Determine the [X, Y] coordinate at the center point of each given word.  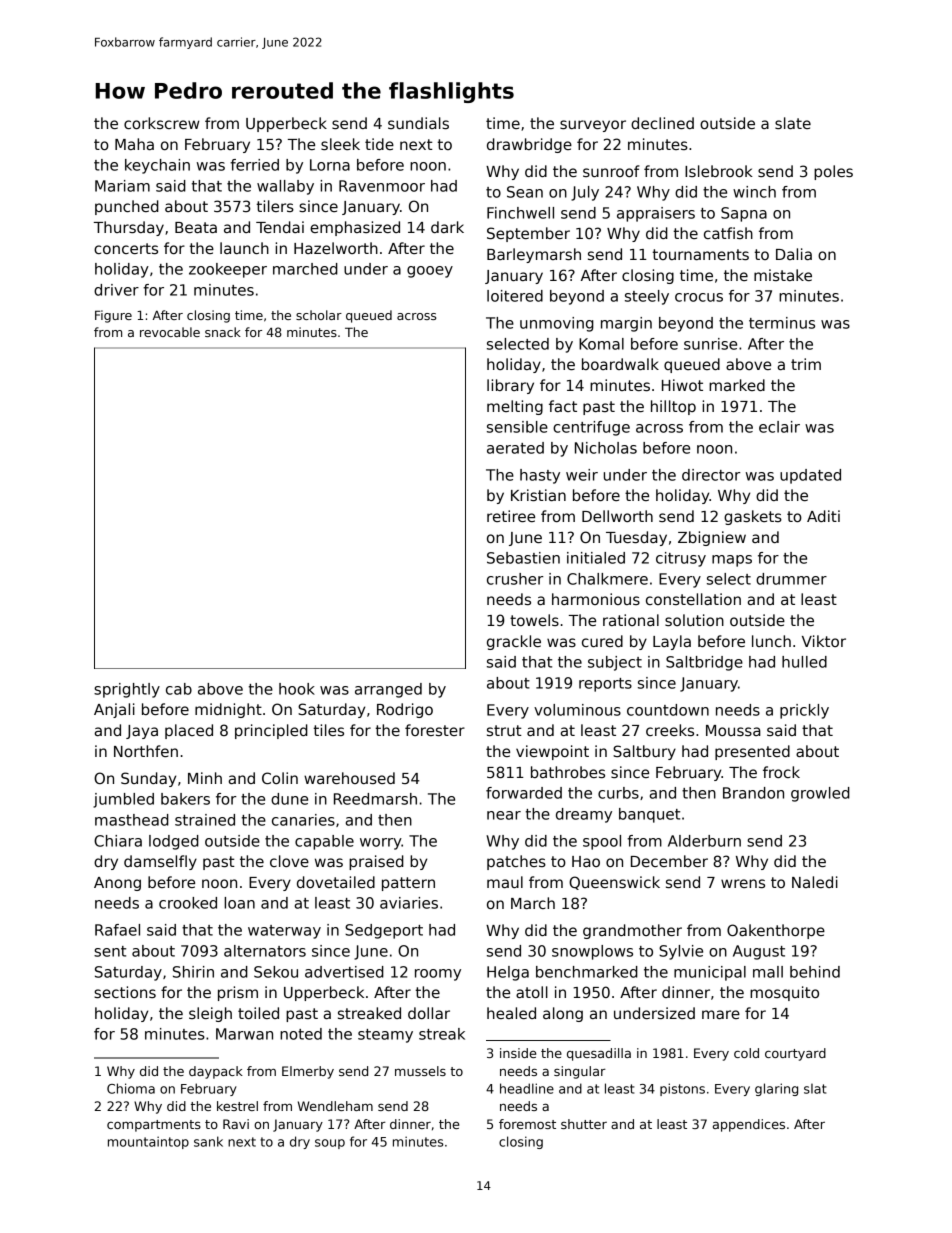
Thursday [129, 228]
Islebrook [719, 171]
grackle [514, 642]
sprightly [127, 690]
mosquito [784, 993]
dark [447, 227]
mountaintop [148, 1142]
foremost [527, 1124]
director [711, 475]
